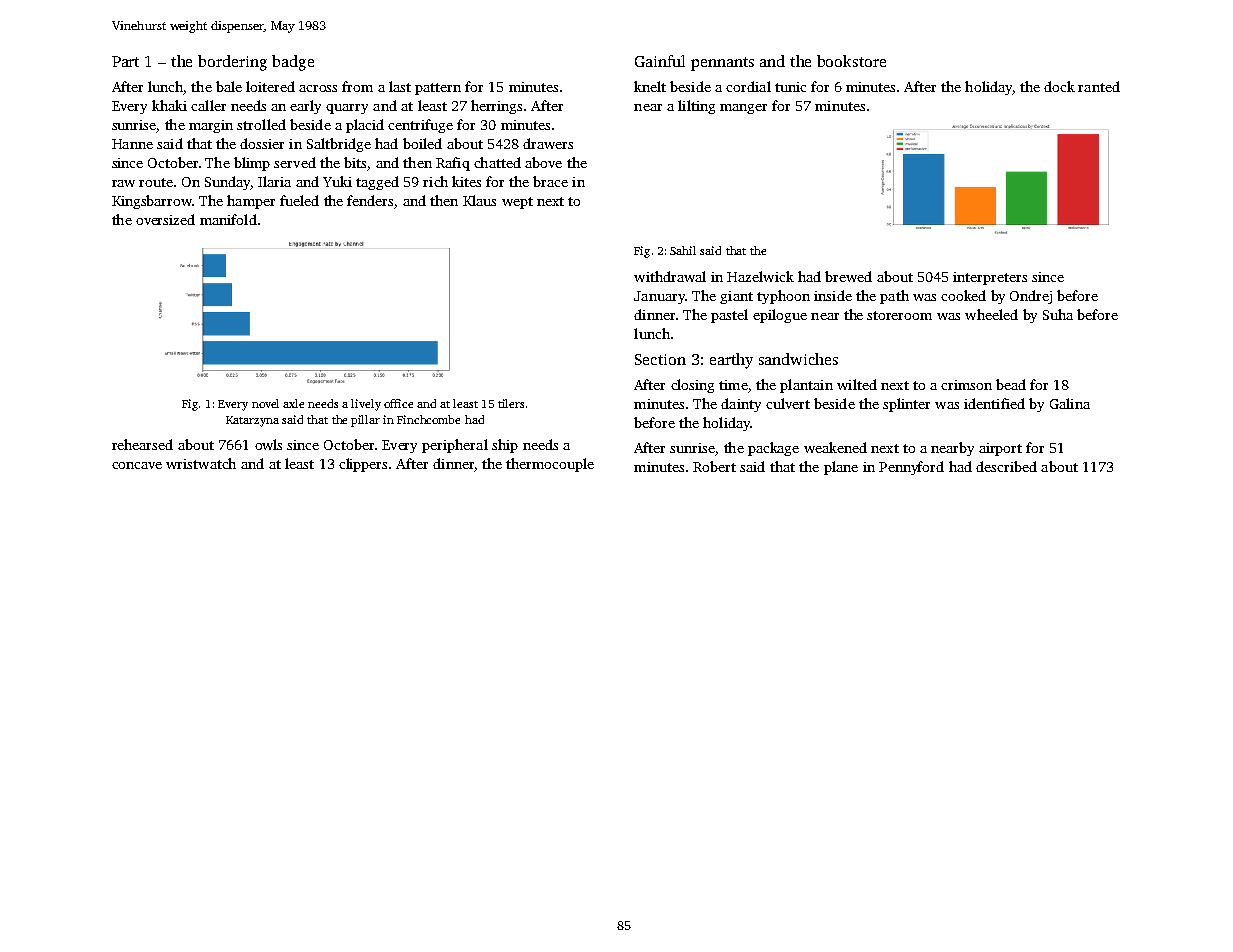 The image size is (1233, 952). What do you see at coordinates (851, 61) in the screenshot?
I see `bookstore` at bounding box center [851, 61].
